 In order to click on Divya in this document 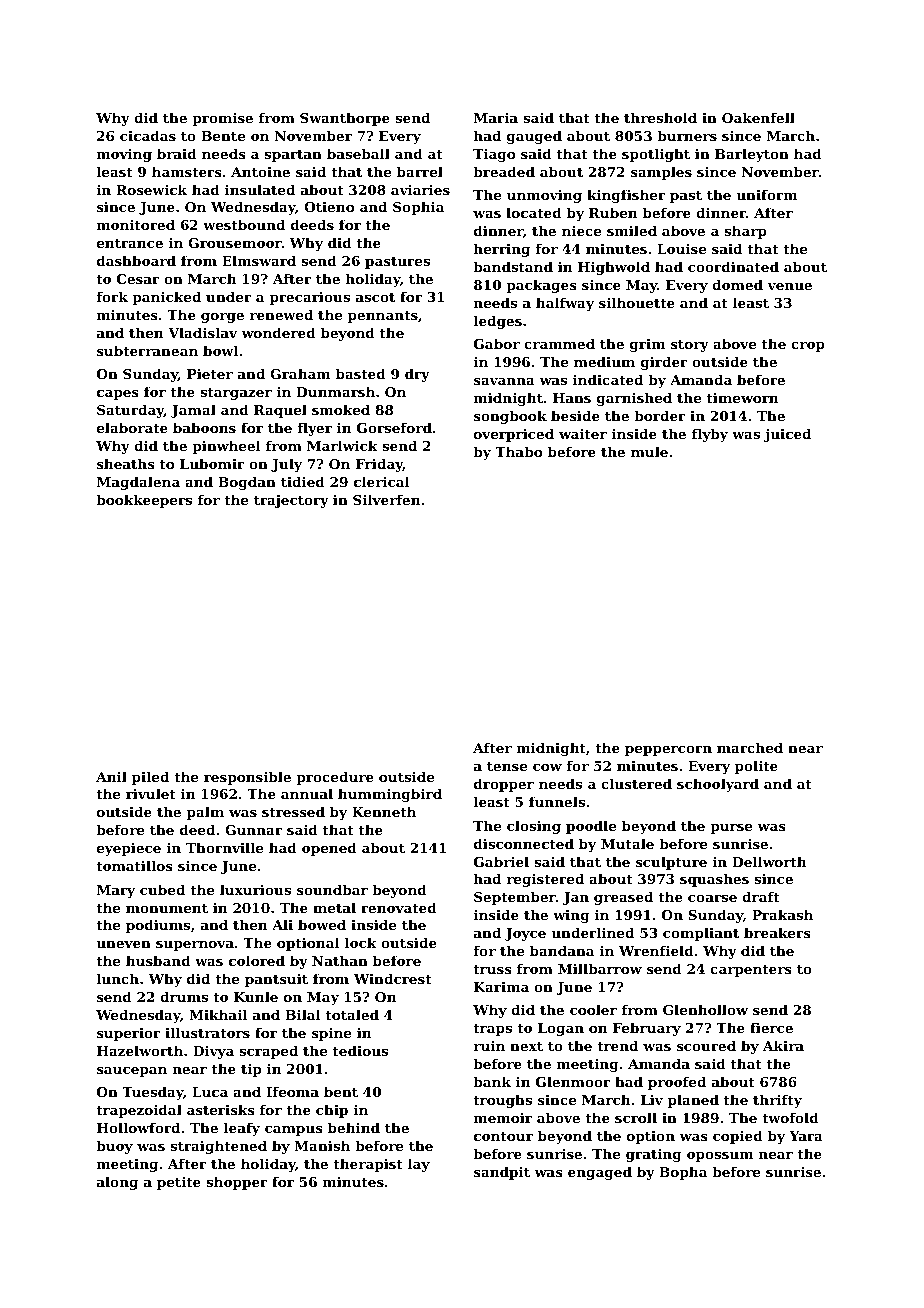, I will do `click(213, 1052)`.
